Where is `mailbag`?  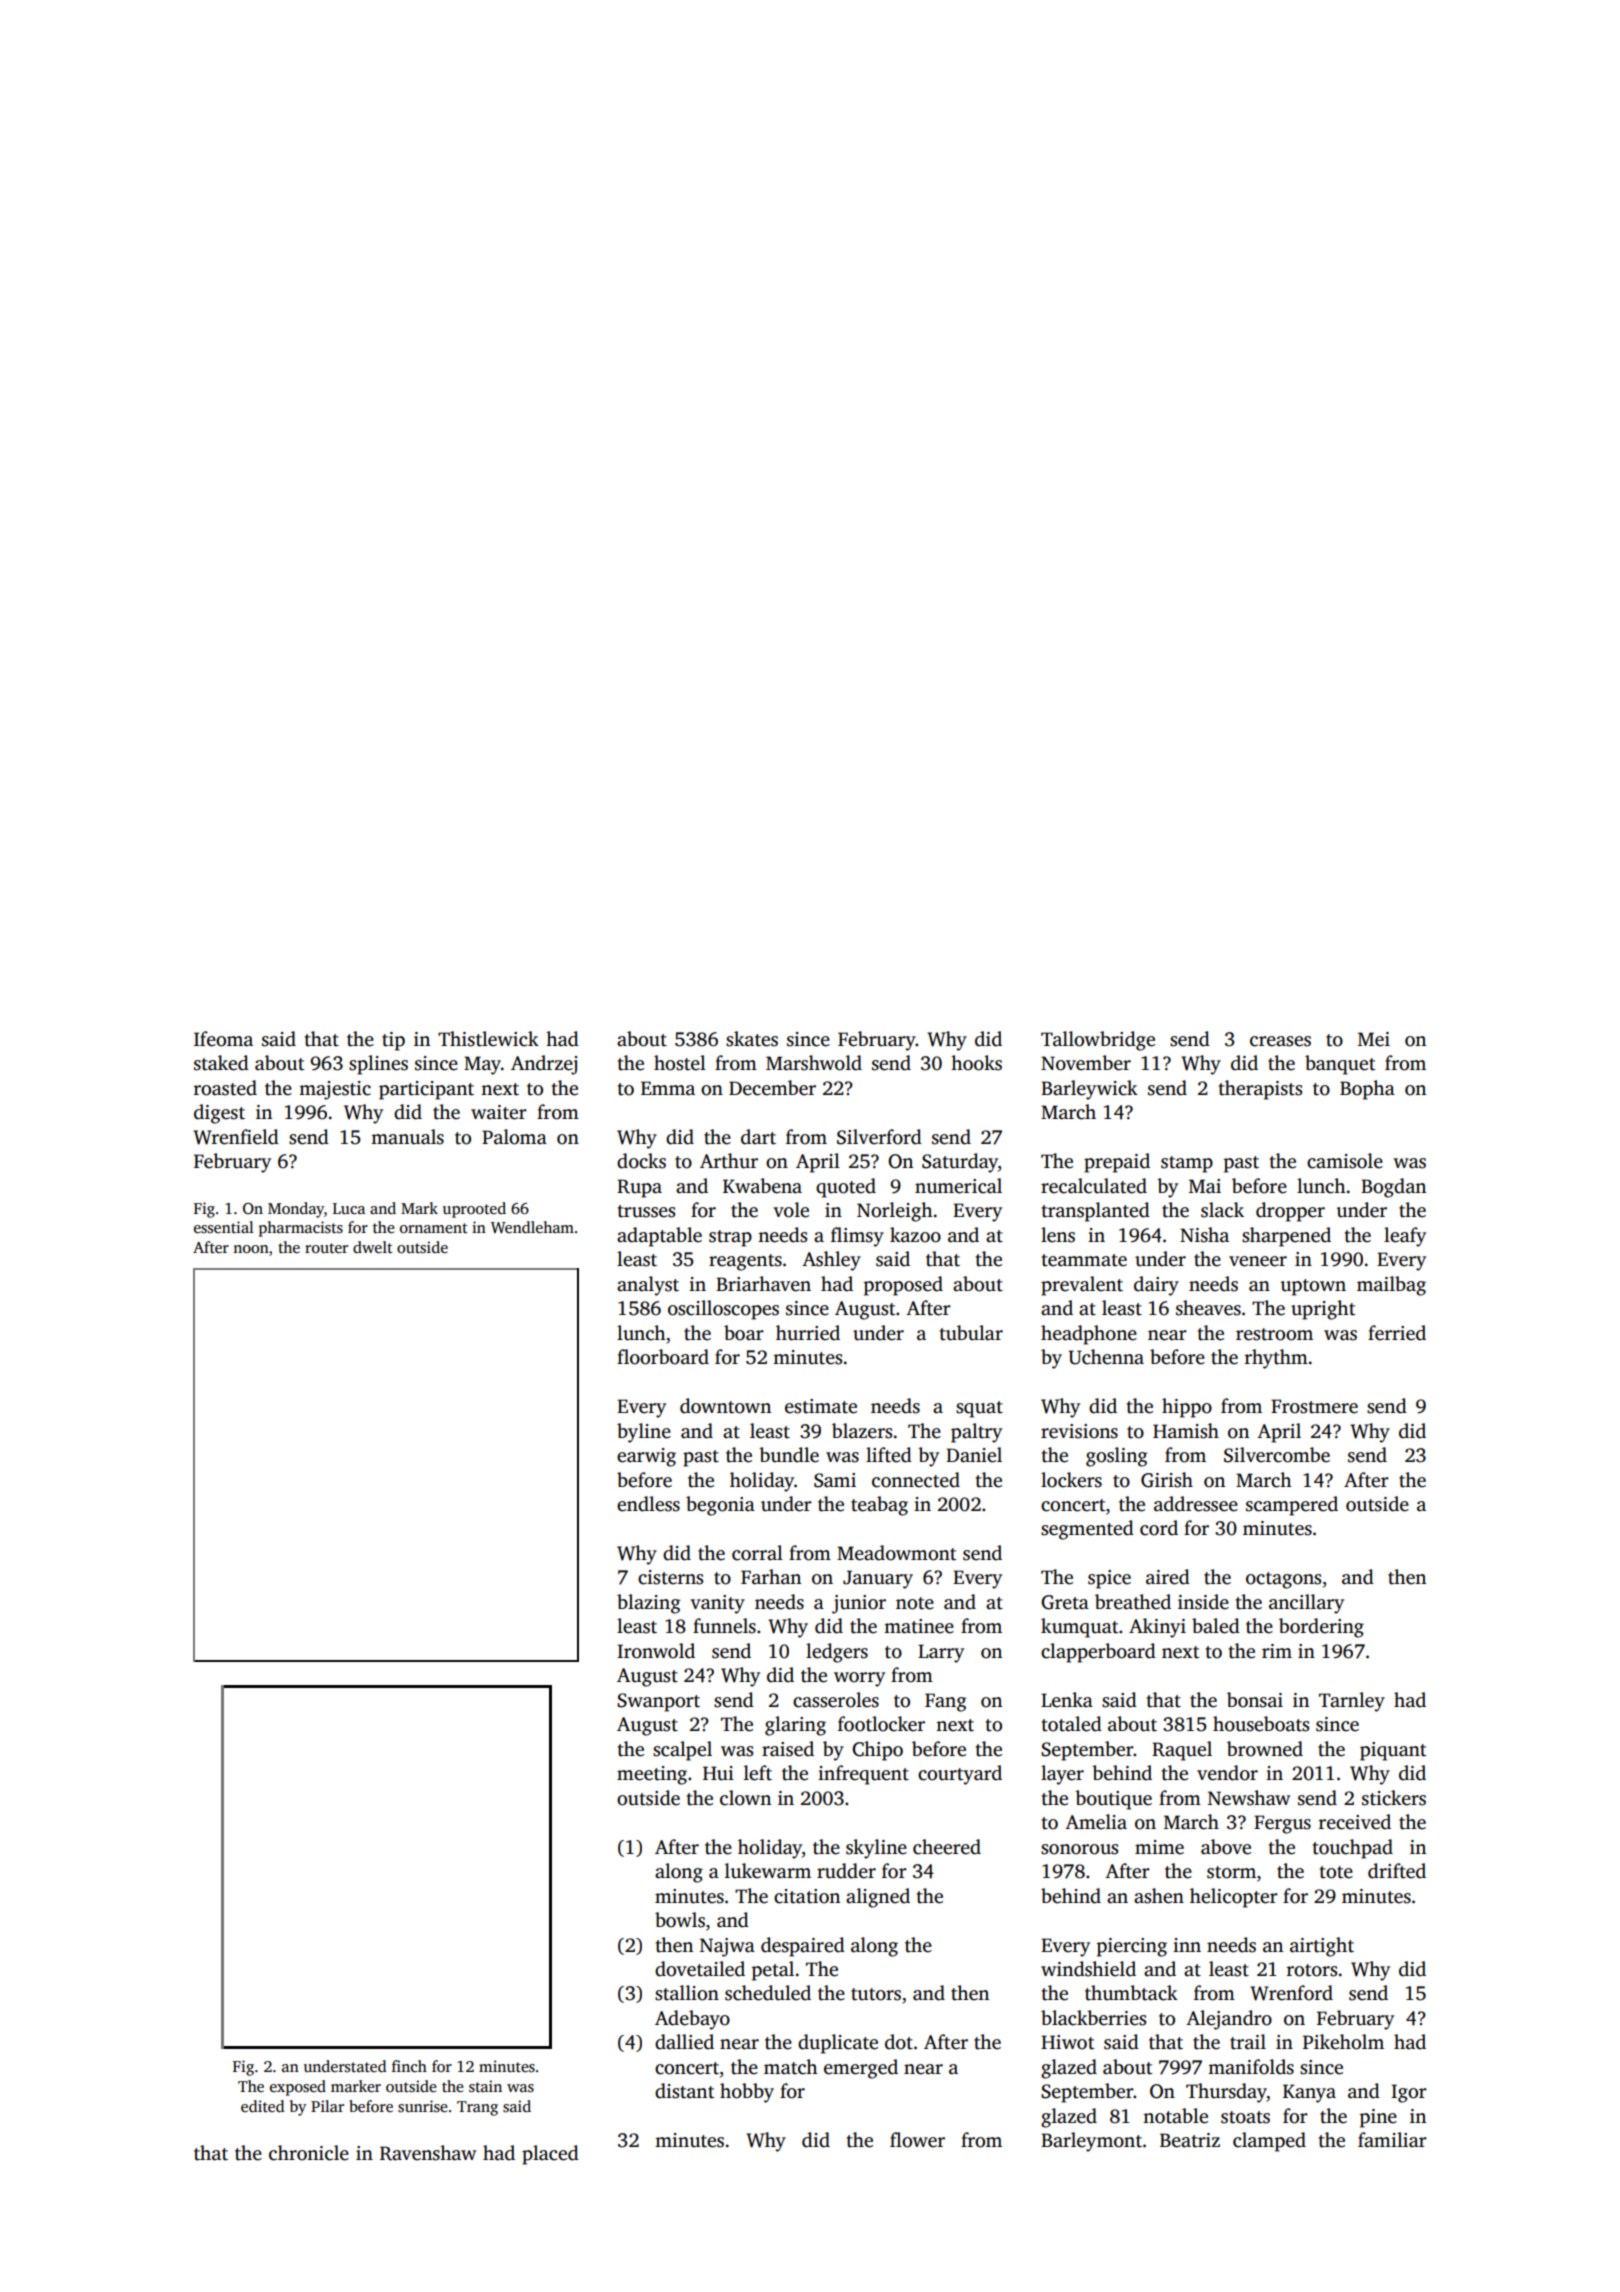
mailbag is located at coordinates (1391, 1286).
